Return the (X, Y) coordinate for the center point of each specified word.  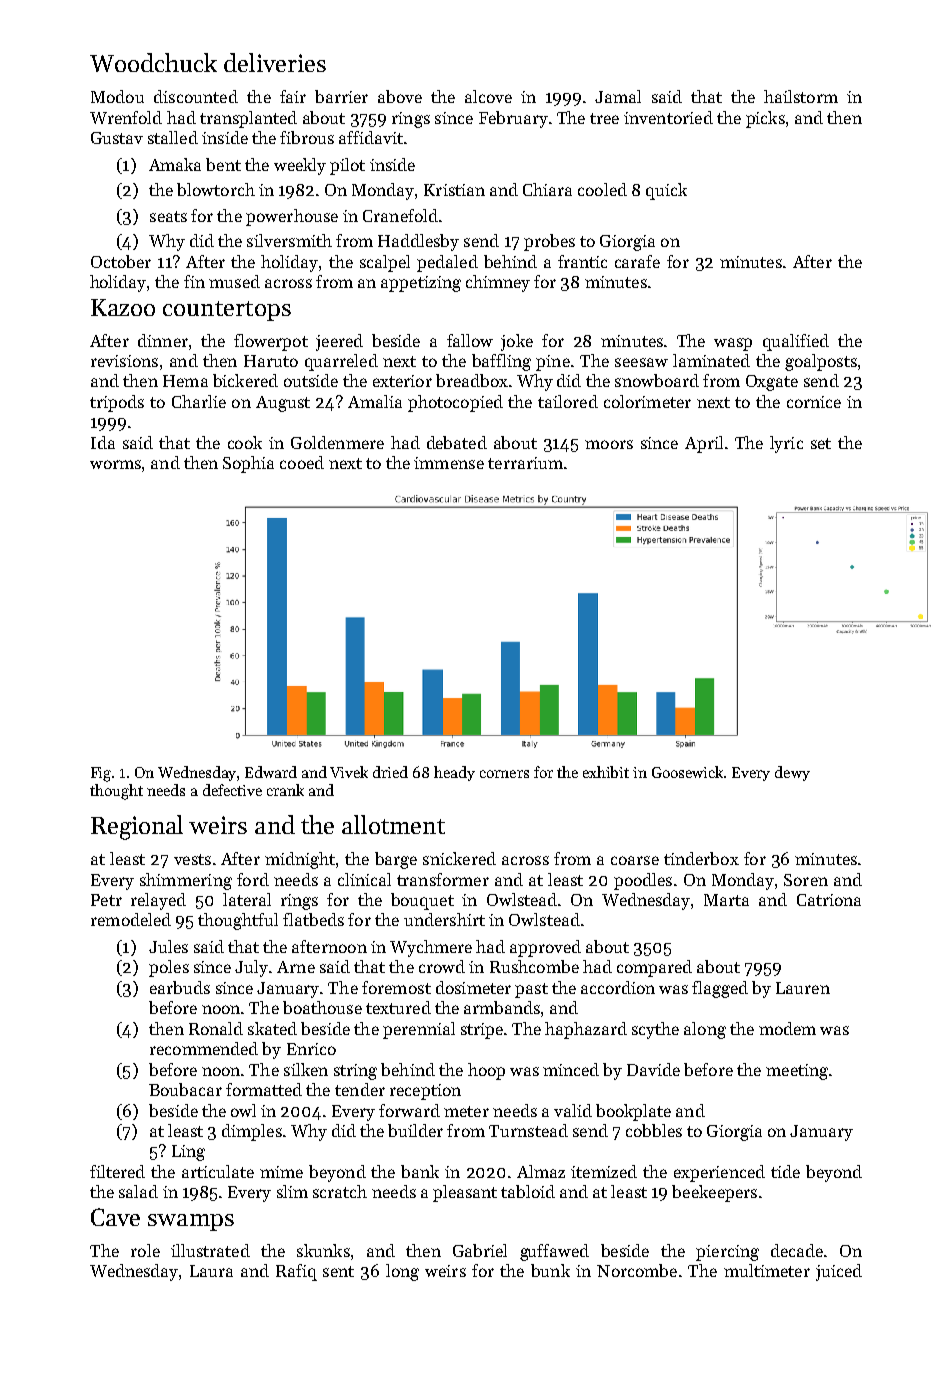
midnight (300, 860)
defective (232, 790)
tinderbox (701, 858)
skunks (323, 1250)
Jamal (618, 96)
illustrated (210, 1250)
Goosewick (687, 772)
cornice (814, 402)
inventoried (668, 117)
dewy (792, 773)
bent (223, 164)
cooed (302, 462)
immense (449, 463)
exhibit (606, 772)
